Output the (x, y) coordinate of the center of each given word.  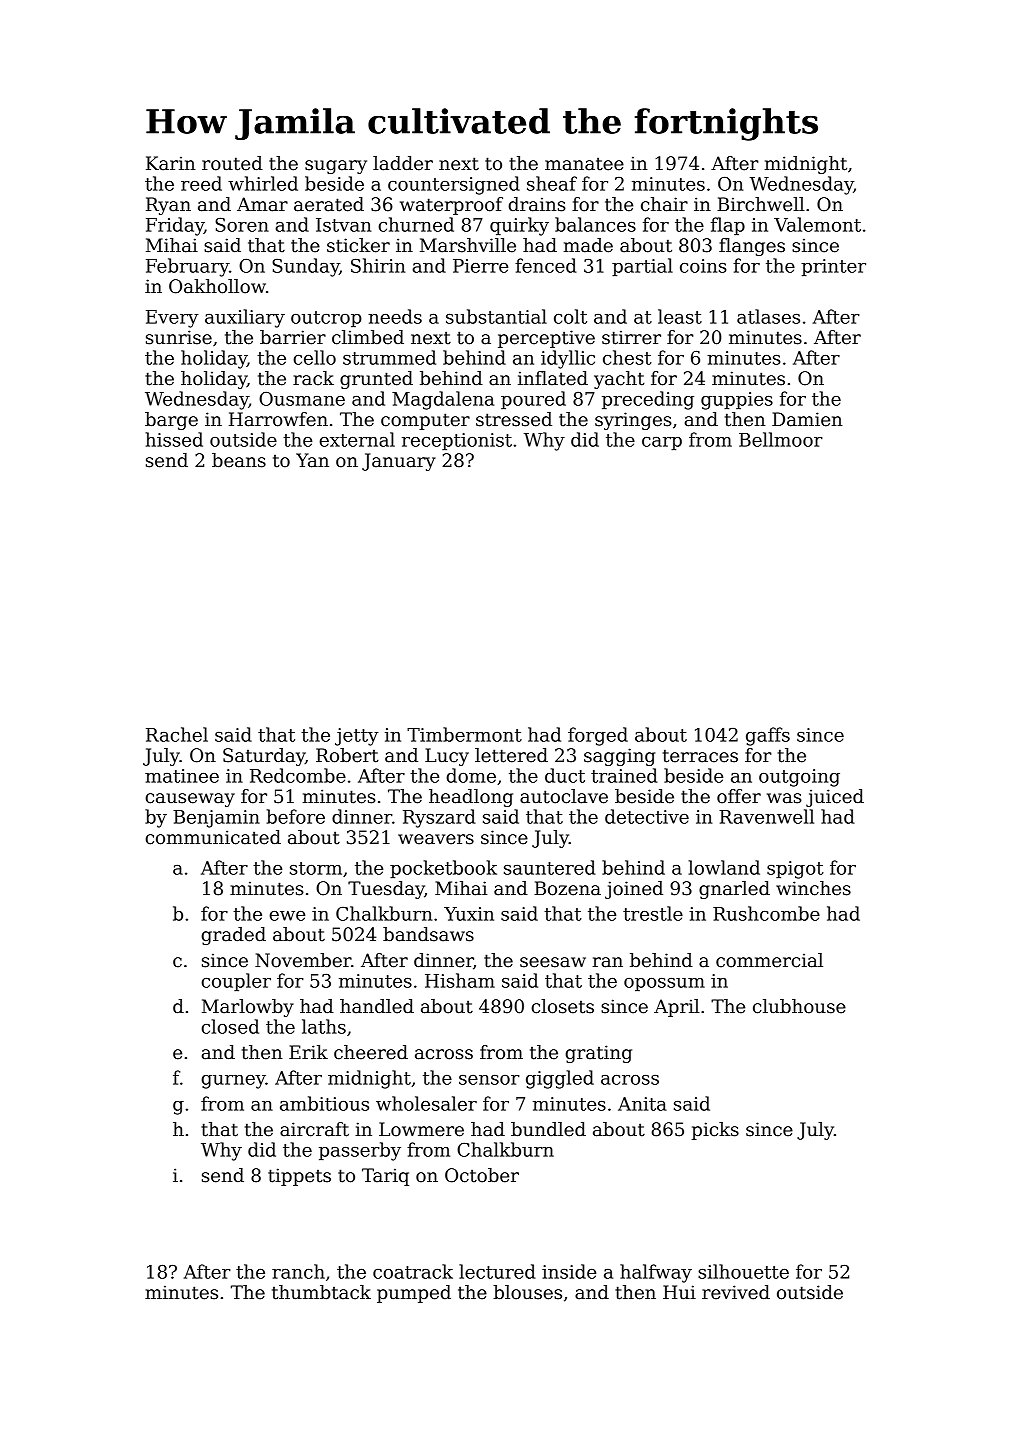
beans (239, 460)
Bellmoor (781, 439)
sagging (619, 757)
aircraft (314, 1129)
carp (662, 443)
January (399, 462)
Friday (175, 226)
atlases (768, 316)
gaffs (768, 736)
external (357, 439)
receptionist (457, 441)
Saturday (264, 757)
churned (416, 224)
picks (715, 1131)
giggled (560, 1079)
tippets (299, 1177)
